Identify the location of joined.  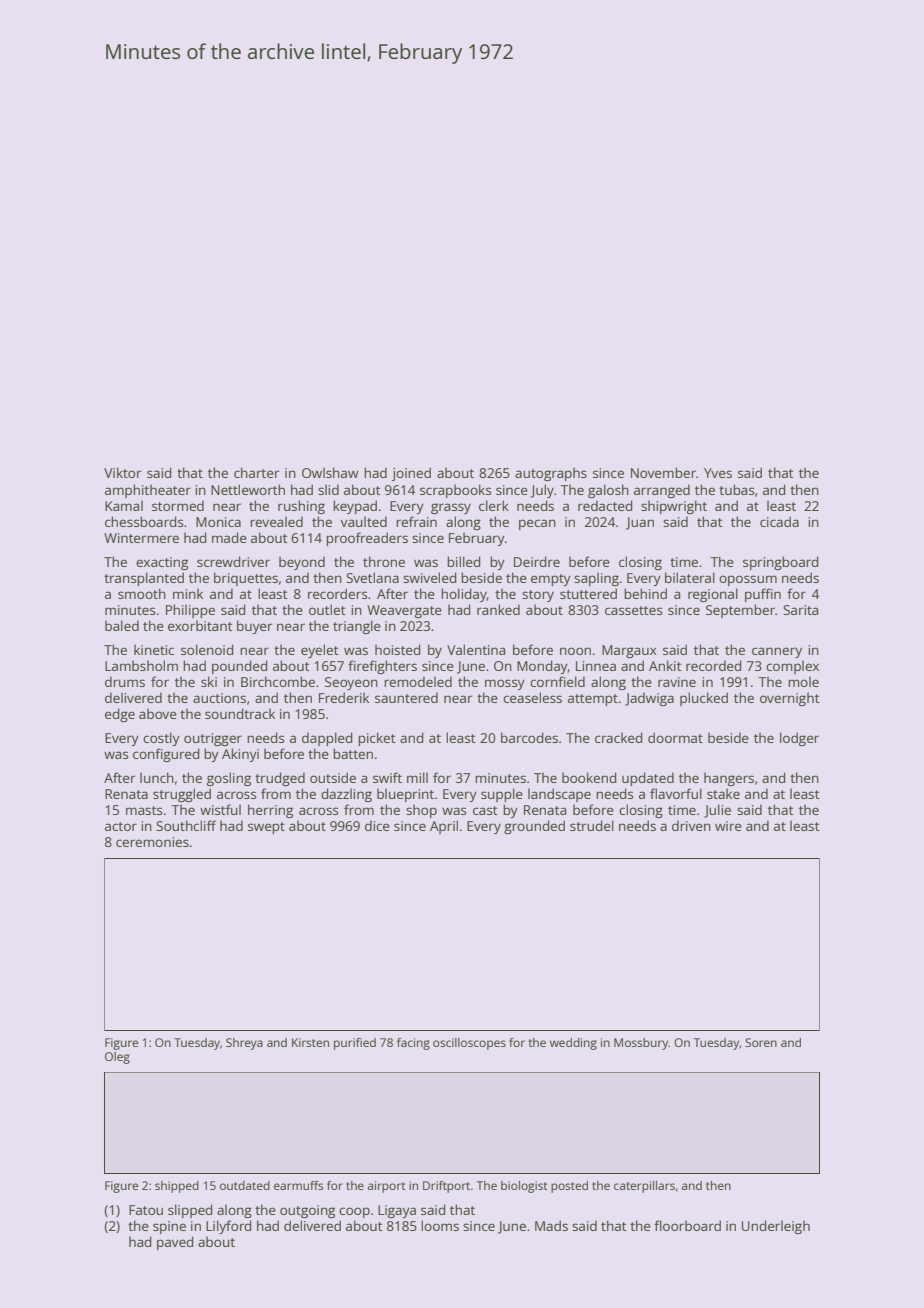
(411, 474).
